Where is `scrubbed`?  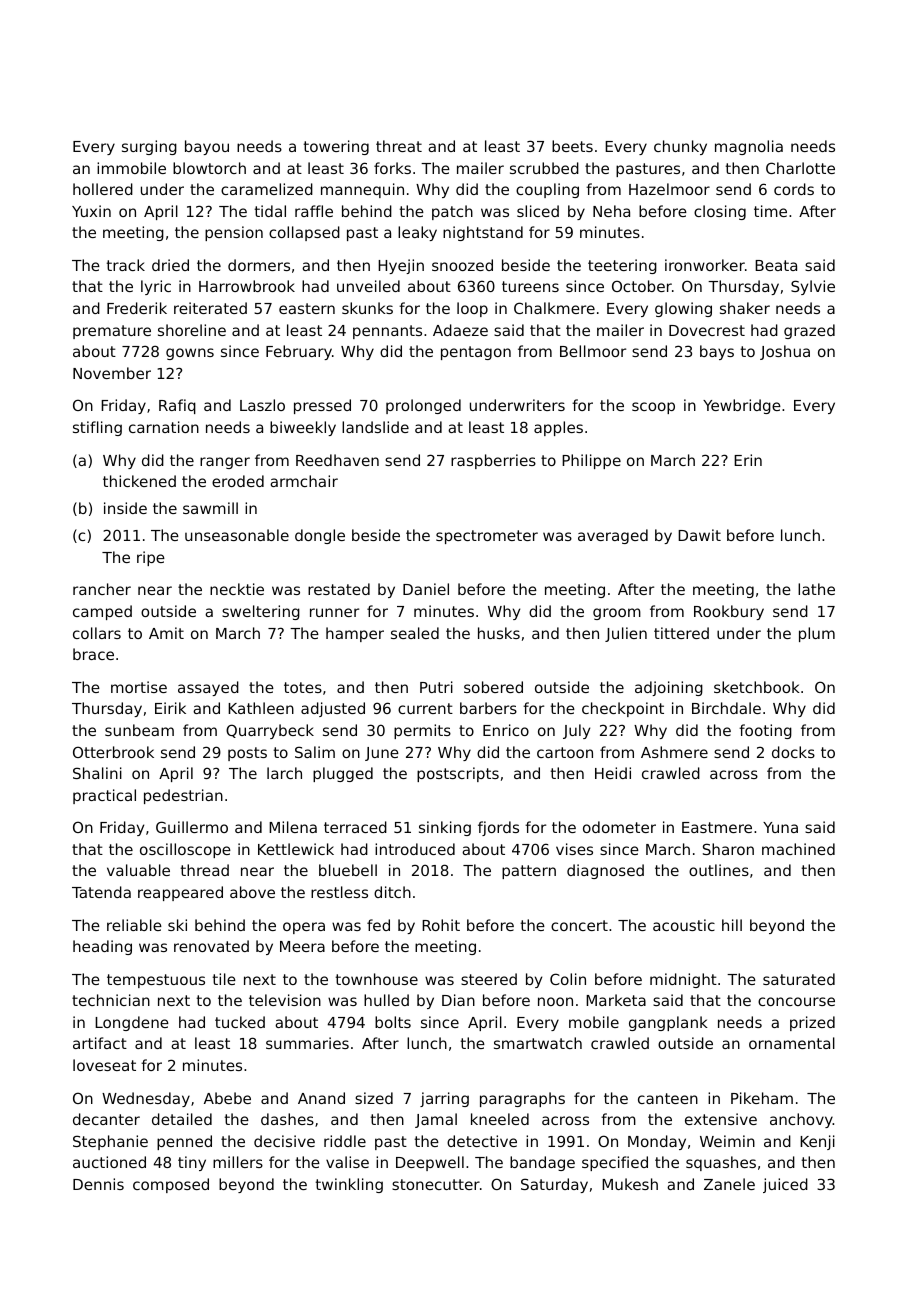
scrubbed is located at coordinates (544, 168).
